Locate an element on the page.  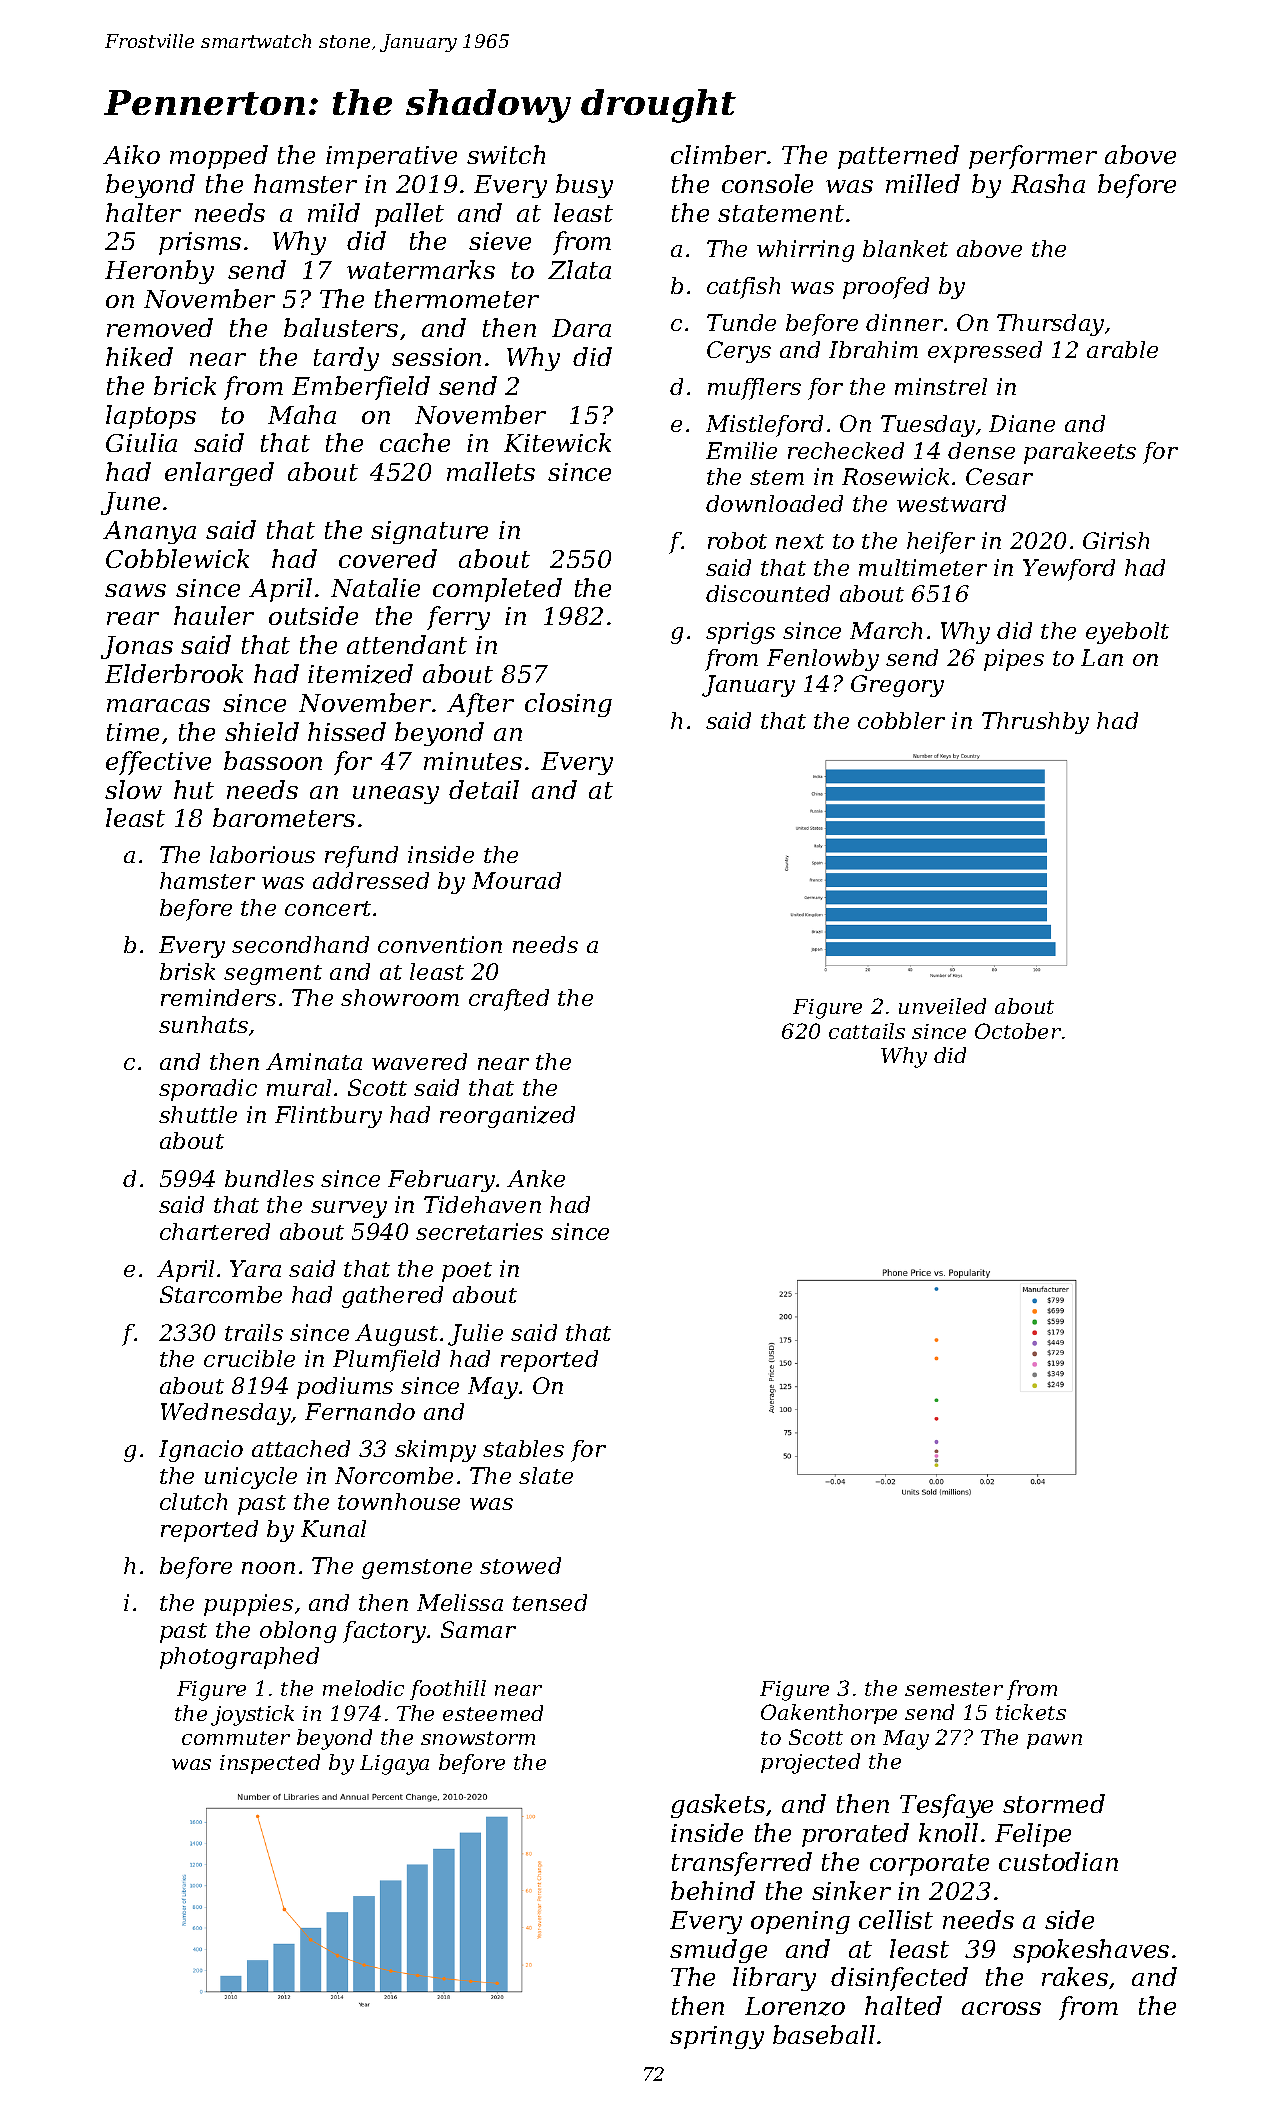
halter is located at coordinates (143, 212).
